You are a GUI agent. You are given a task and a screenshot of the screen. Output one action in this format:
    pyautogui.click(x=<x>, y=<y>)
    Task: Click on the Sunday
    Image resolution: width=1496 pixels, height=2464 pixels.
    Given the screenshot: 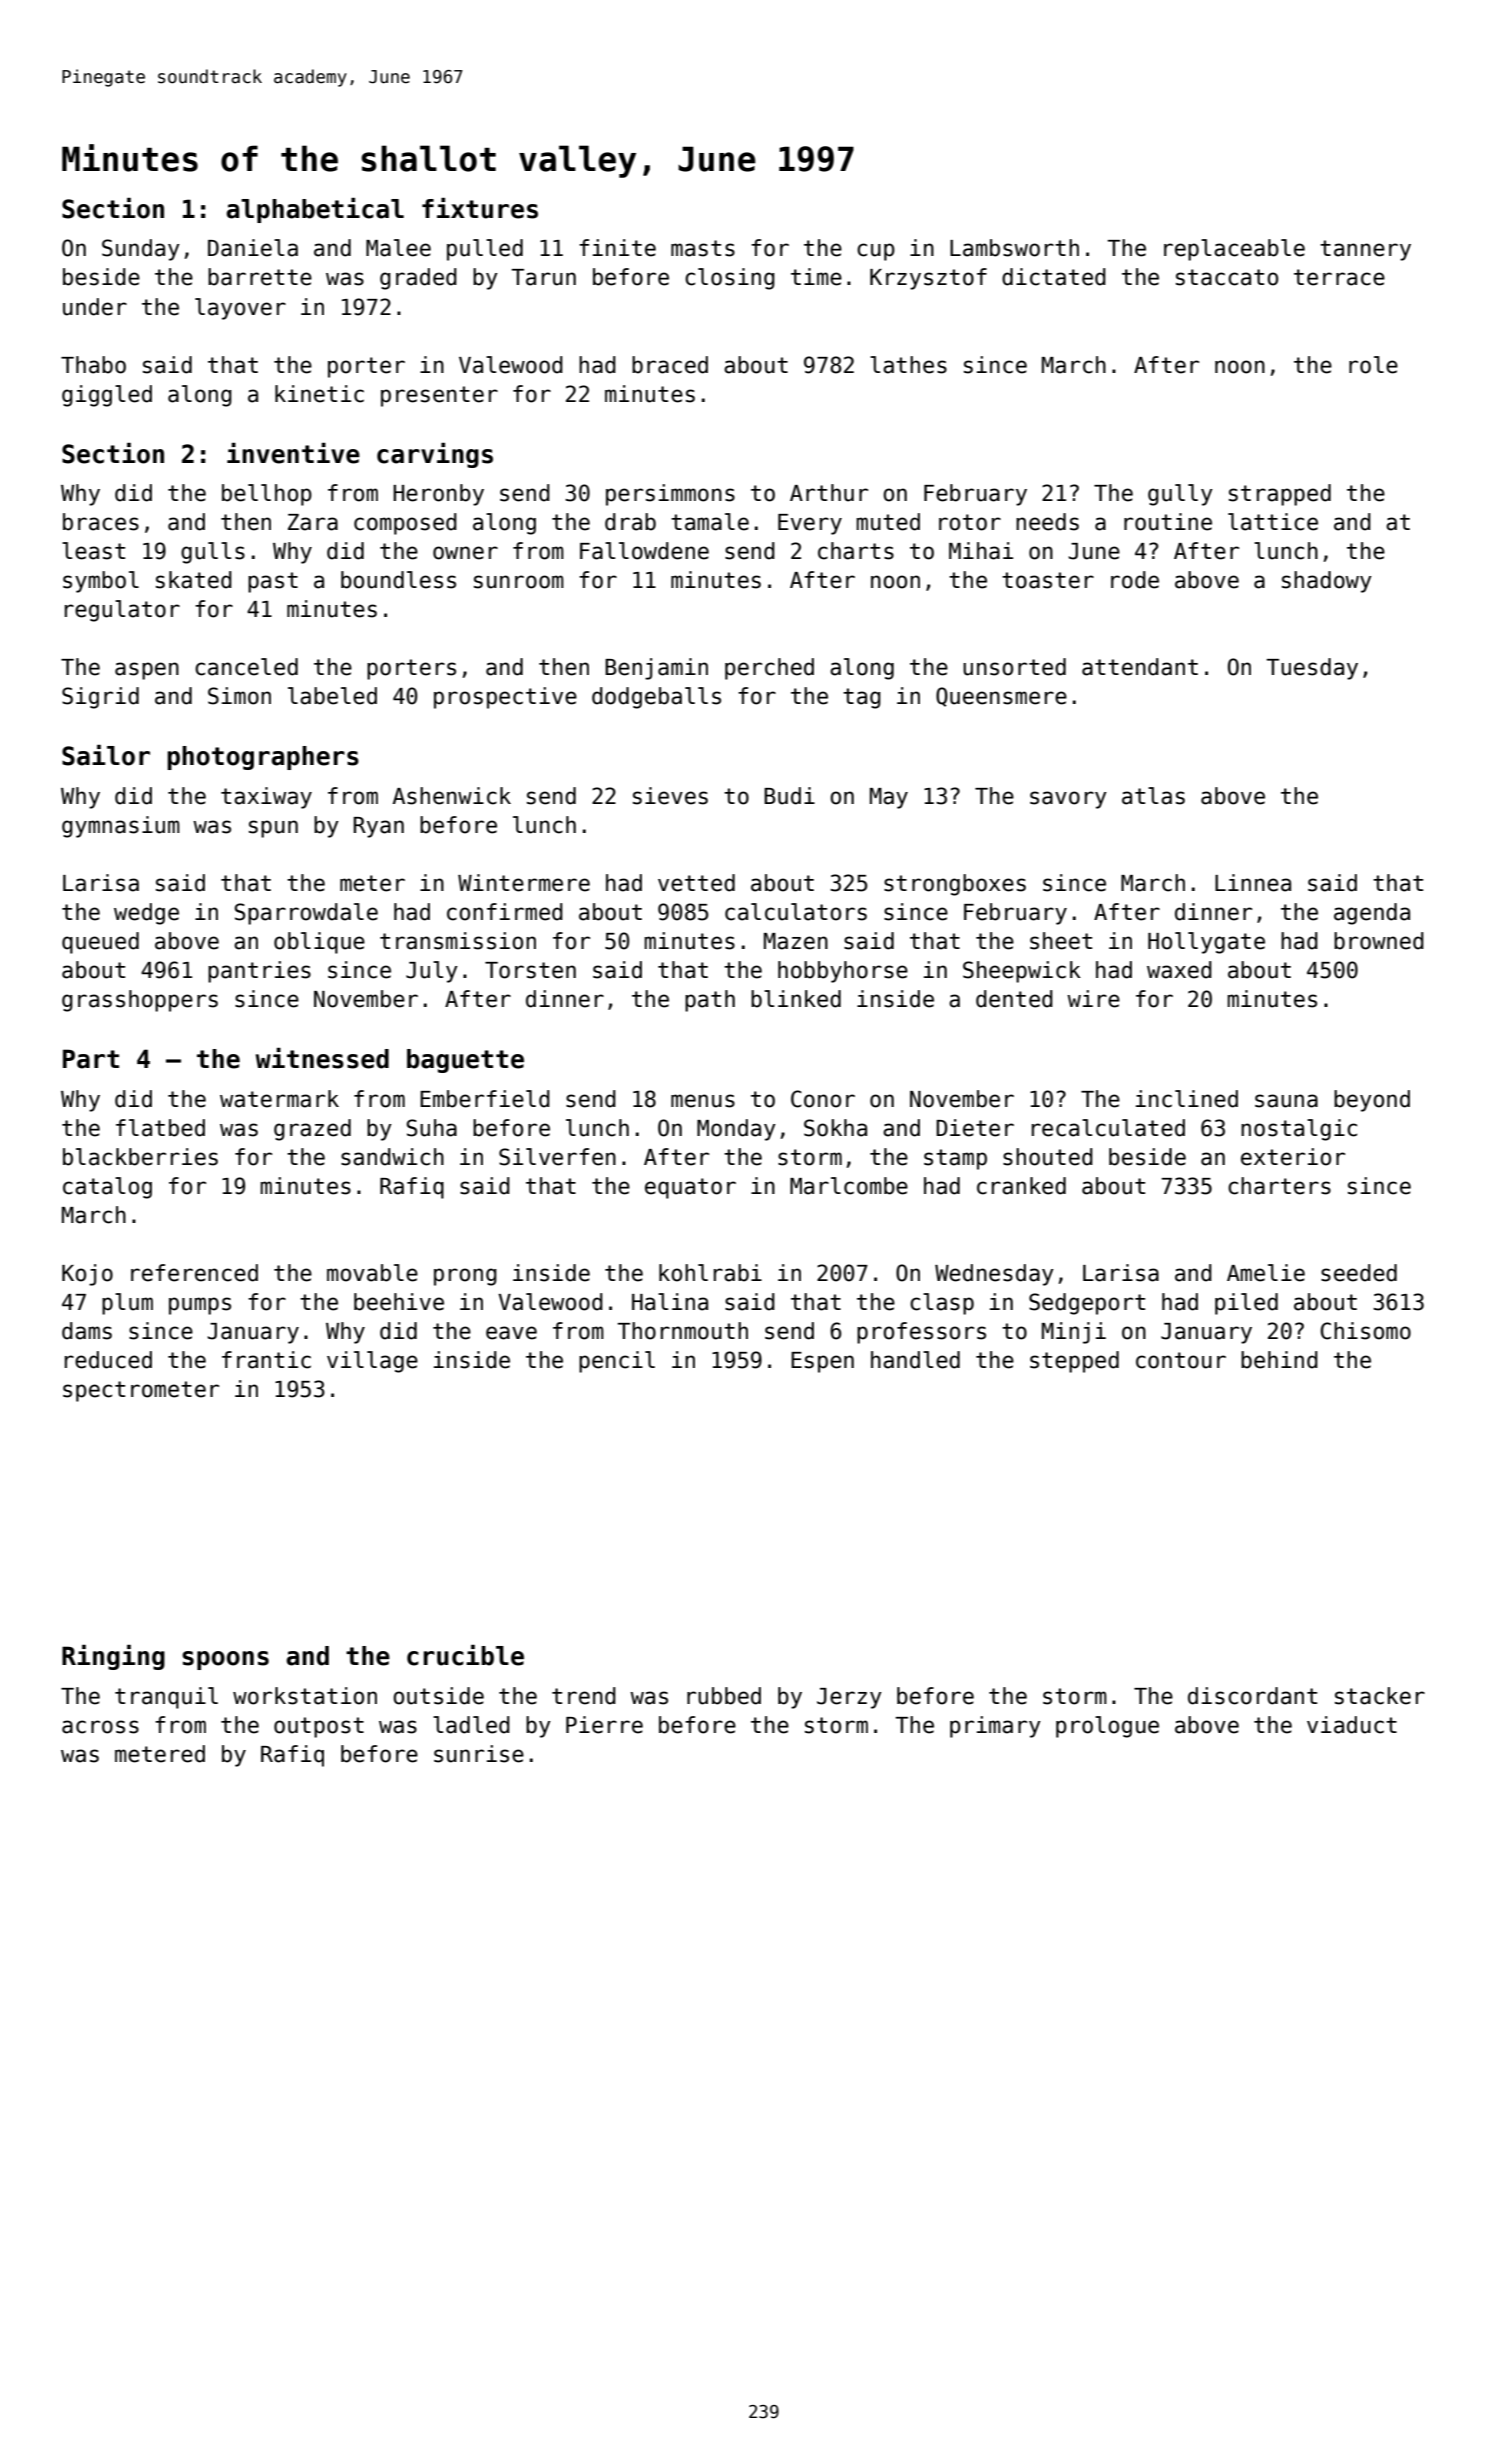 What is the action you would take?
    pyautogui.click(x=141, y=250)
